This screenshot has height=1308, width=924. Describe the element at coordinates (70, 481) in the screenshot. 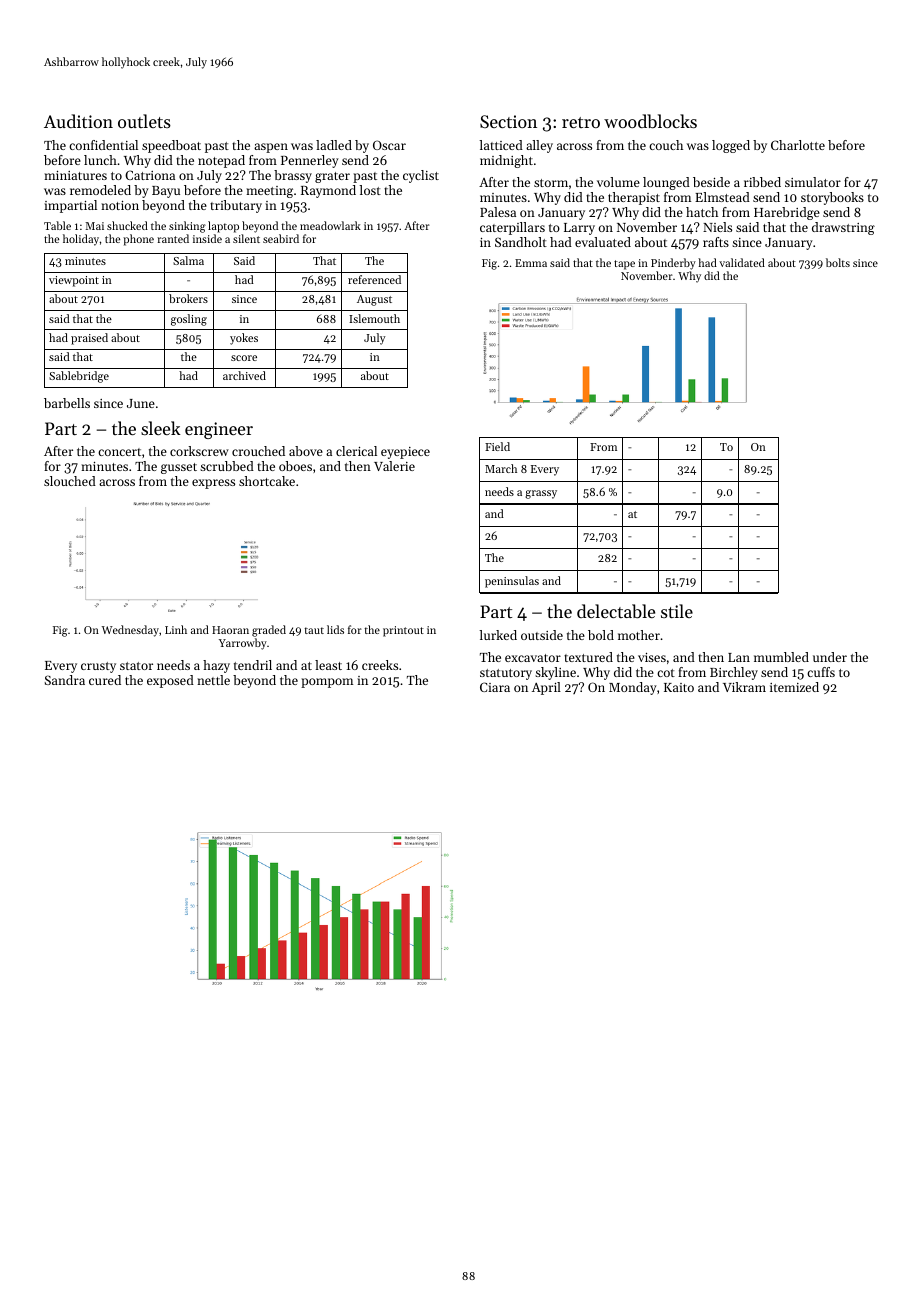

I see `slouched` at that location.
